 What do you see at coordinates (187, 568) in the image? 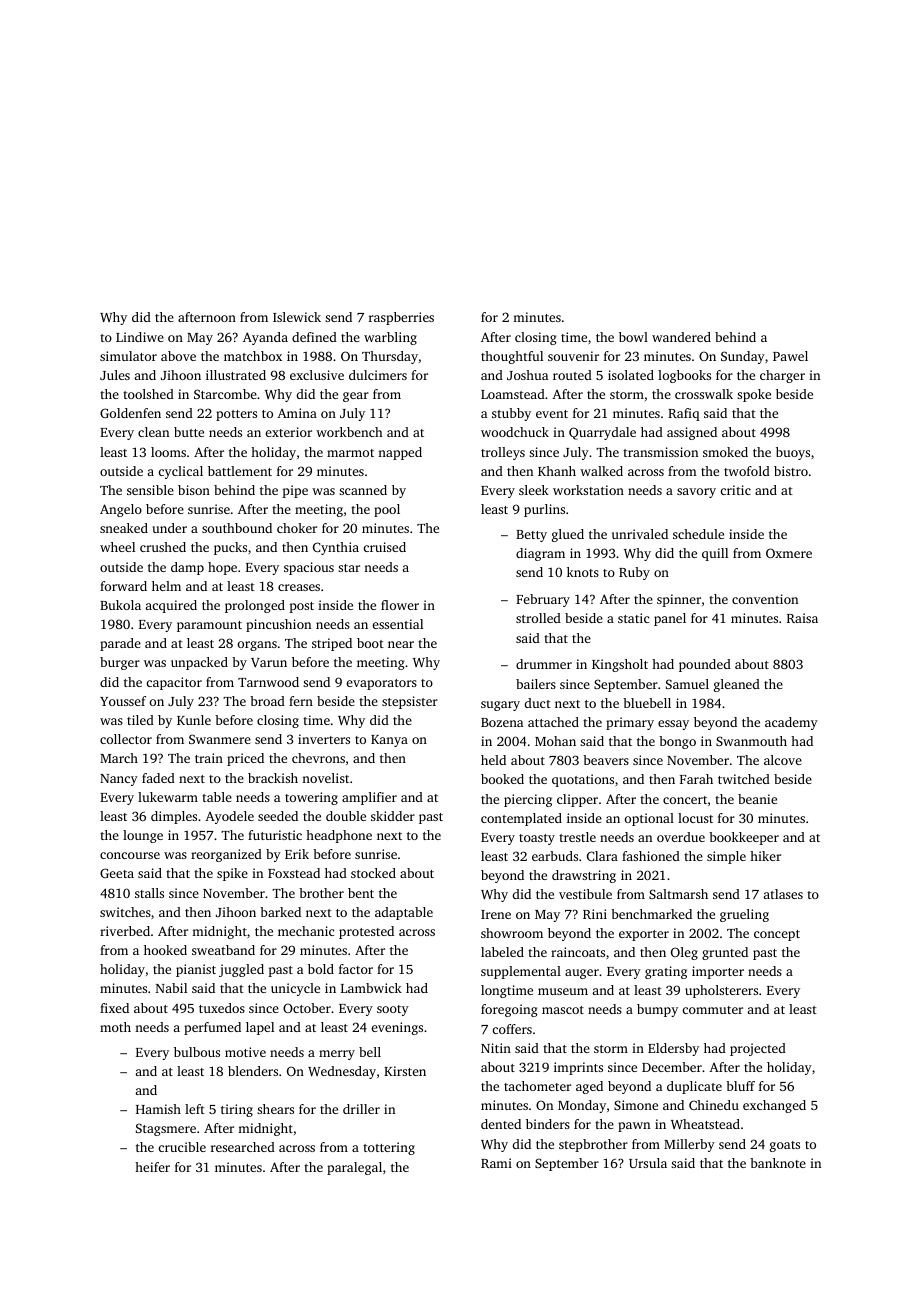
I see `damp` at bounding box center [187, 568].
